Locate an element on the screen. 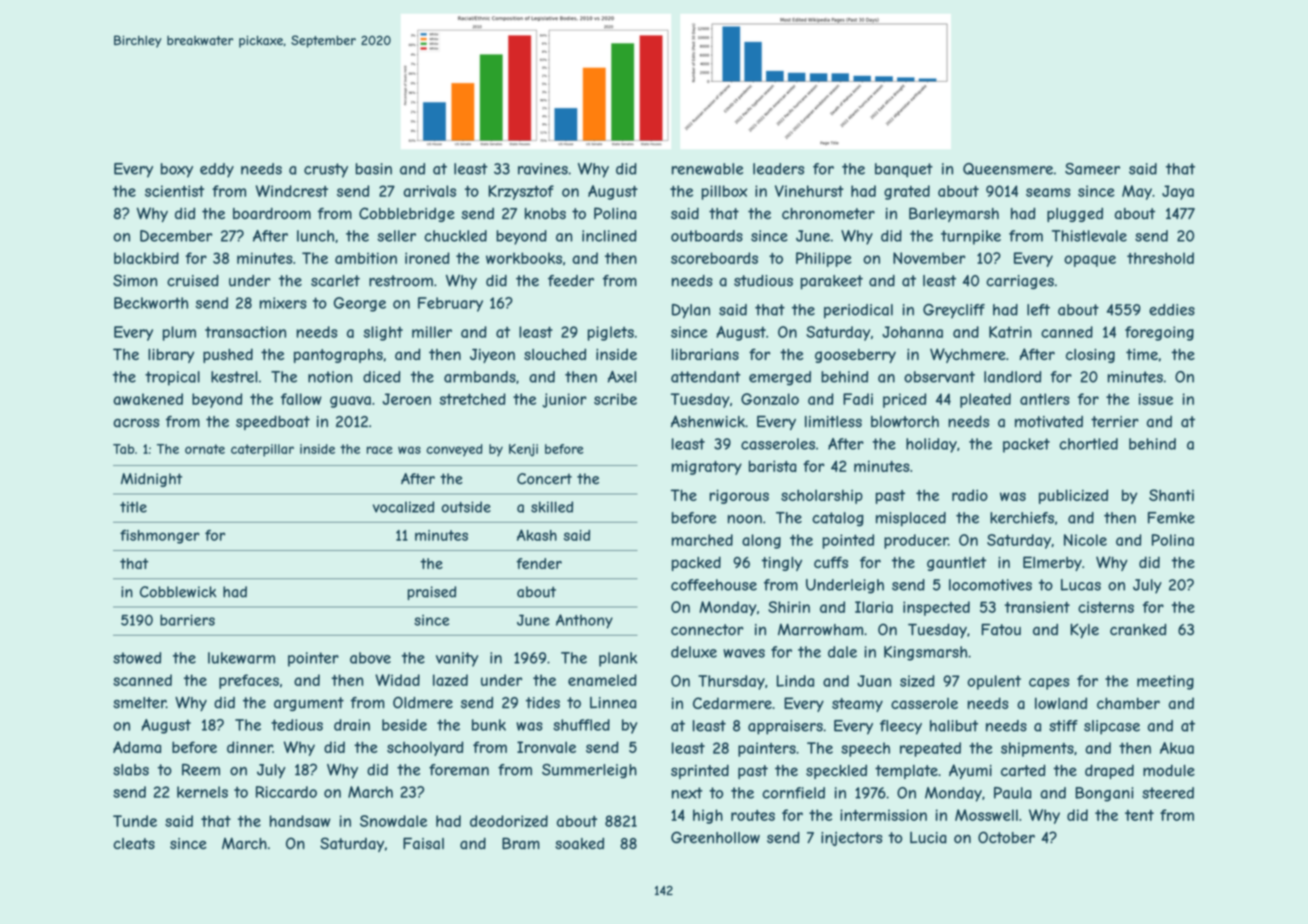  kernels is located at coordinates (202, 792).
